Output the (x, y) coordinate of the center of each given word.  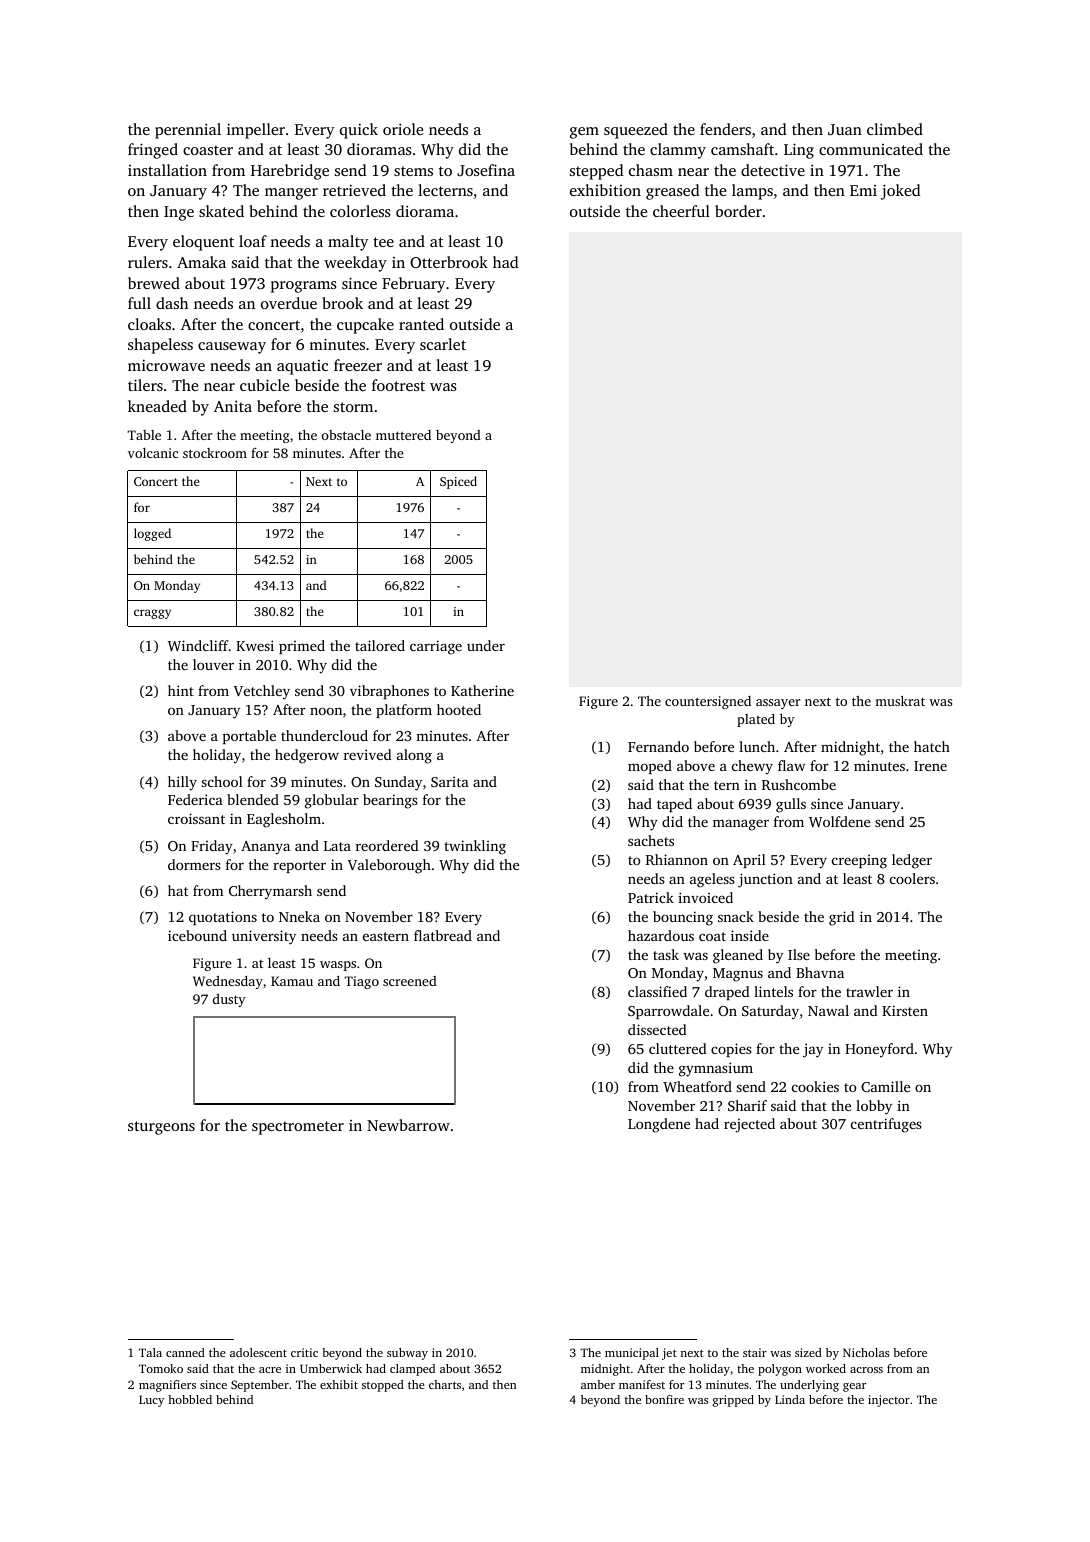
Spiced (458, 482)
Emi (863, 190)
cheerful (681, 211)
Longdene (659, 1125)
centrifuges (886, 1125)
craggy (152, 614)
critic (304, 1352)
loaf (253, 241)
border (738, 211)
